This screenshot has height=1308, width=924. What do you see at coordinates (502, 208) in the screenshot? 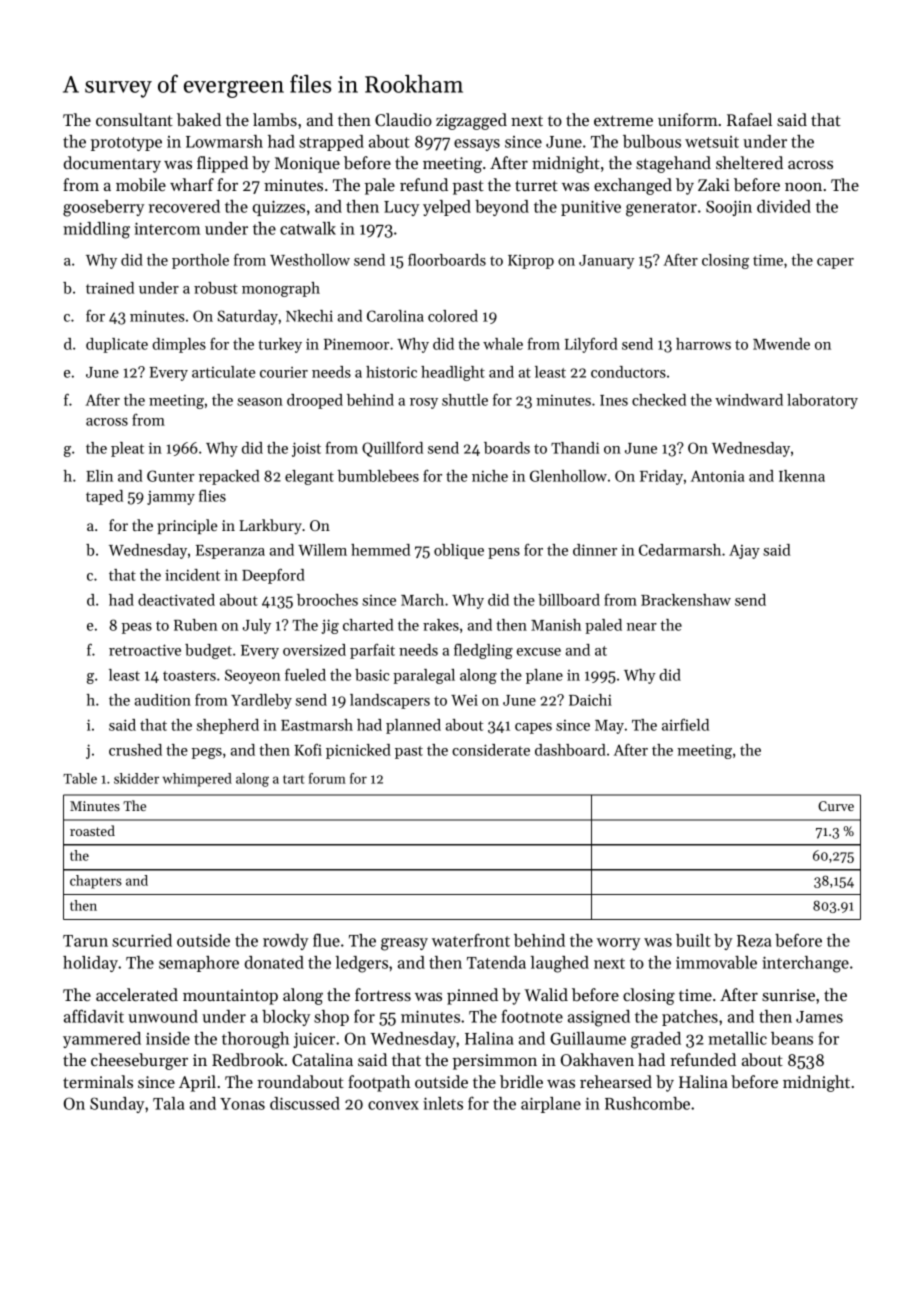
I see `beyond` at bounding box center [502, 208].
